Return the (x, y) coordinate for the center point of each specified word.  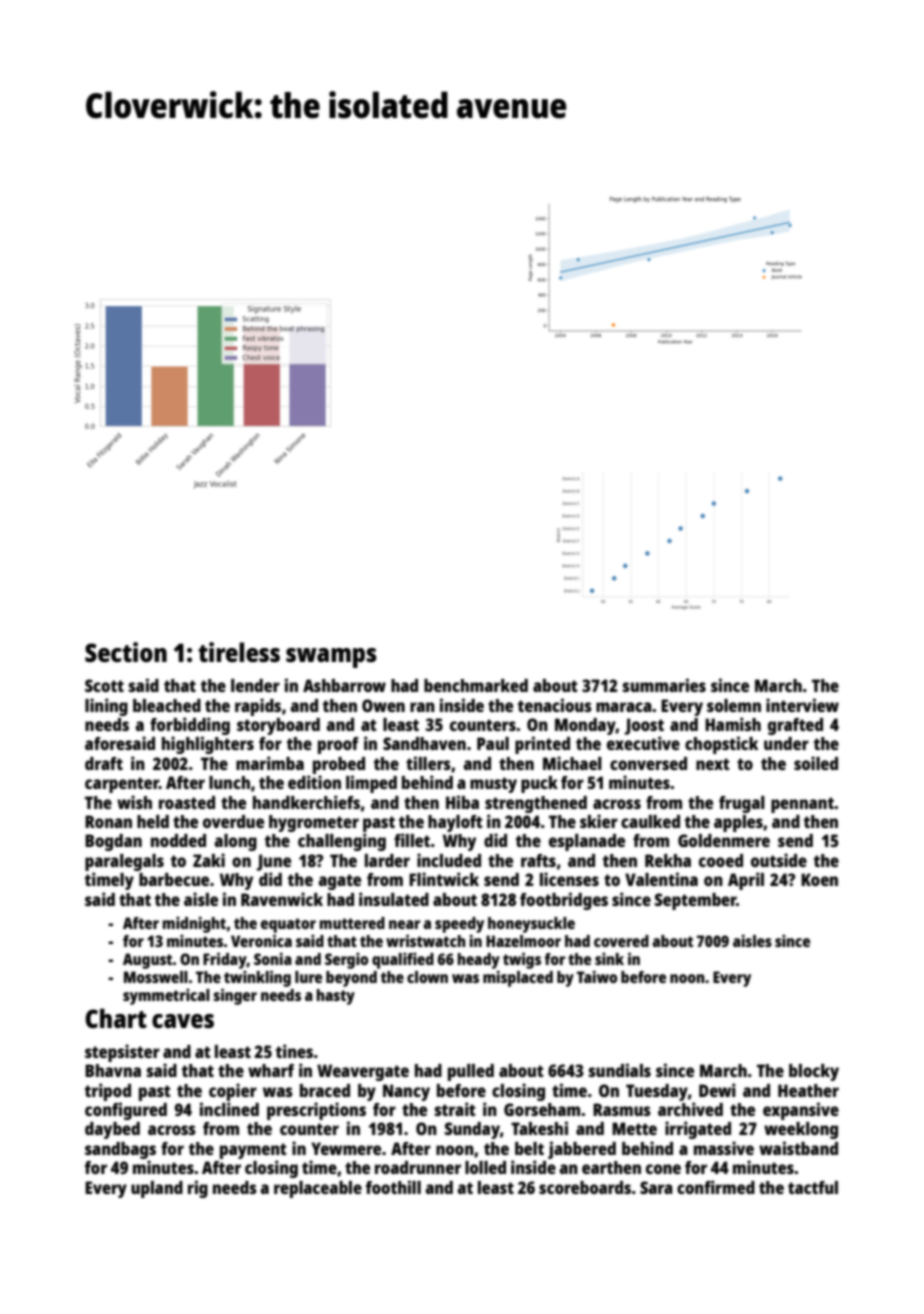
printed (542, 745)
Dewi (717, 1090)
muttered (352, 923)
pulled (471, 1072)
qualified (403, 960)
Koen (819, 879)
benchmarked (476, 685)
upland (157, 1189)
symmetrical (166, 996)
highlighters (208, 745)
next (713, 764)
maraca (624, 707)
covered (621, 941)
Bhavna (113, 1070)
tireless (239, 652)
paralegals (124, 862)
